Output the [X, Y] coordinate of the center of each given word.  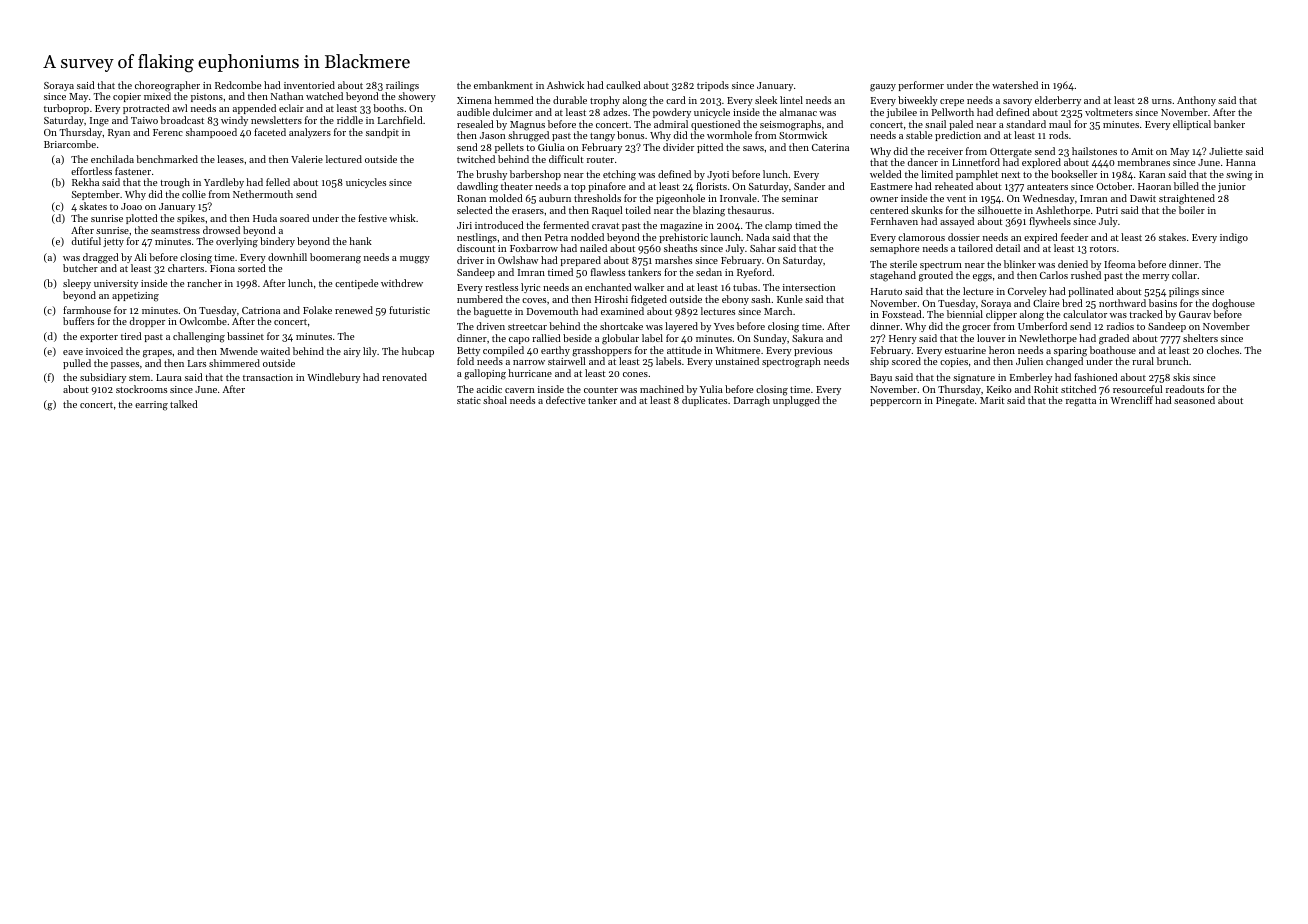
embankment [503, 85]
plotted [142, 219]
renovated [404, 377]
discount [476, 248]
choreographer [167, 86]
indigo [1234, 238]
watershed [1015, 85]
